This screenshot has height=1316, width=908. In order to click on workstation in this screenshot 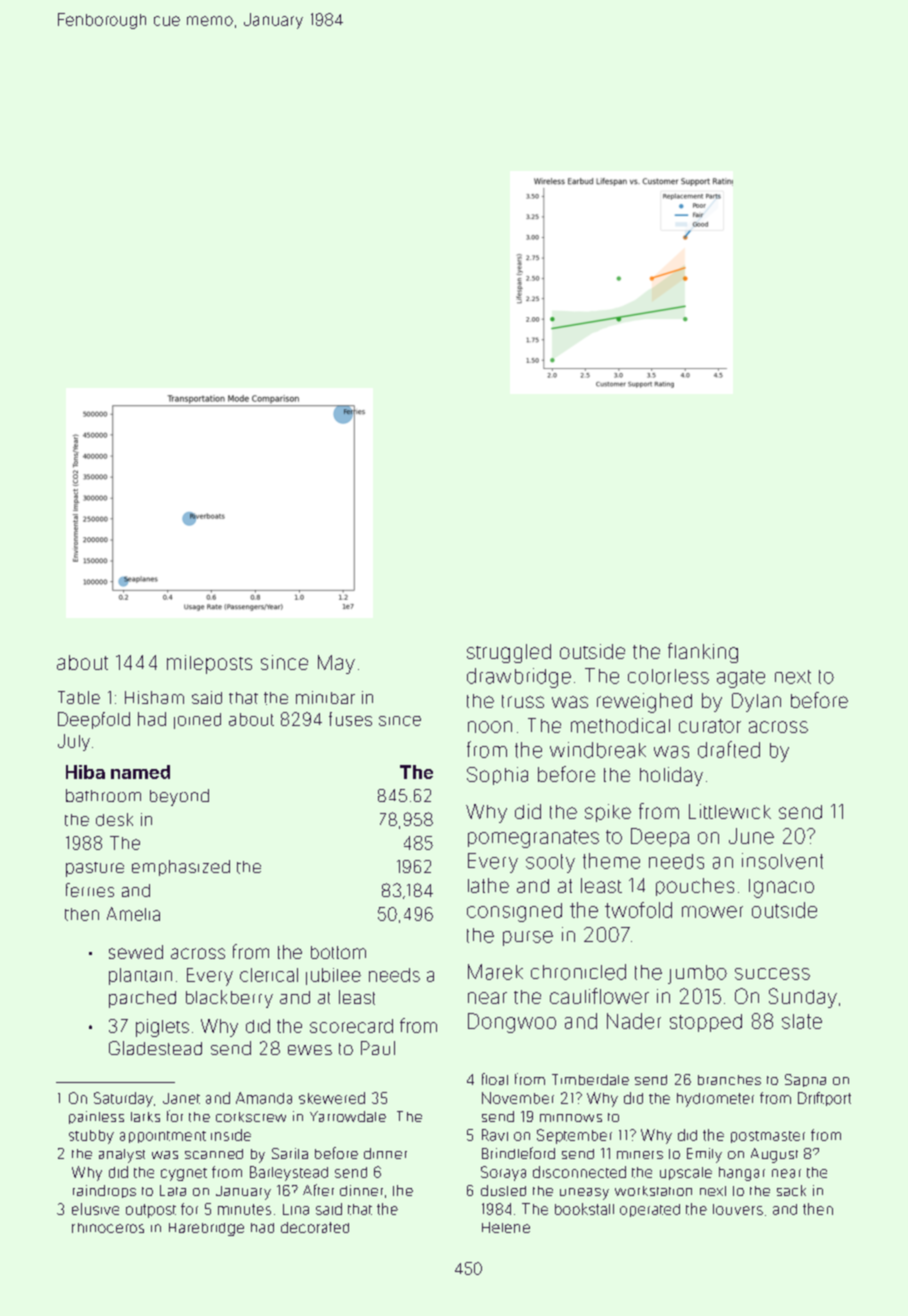, I will do `click(653, 1191)`.
